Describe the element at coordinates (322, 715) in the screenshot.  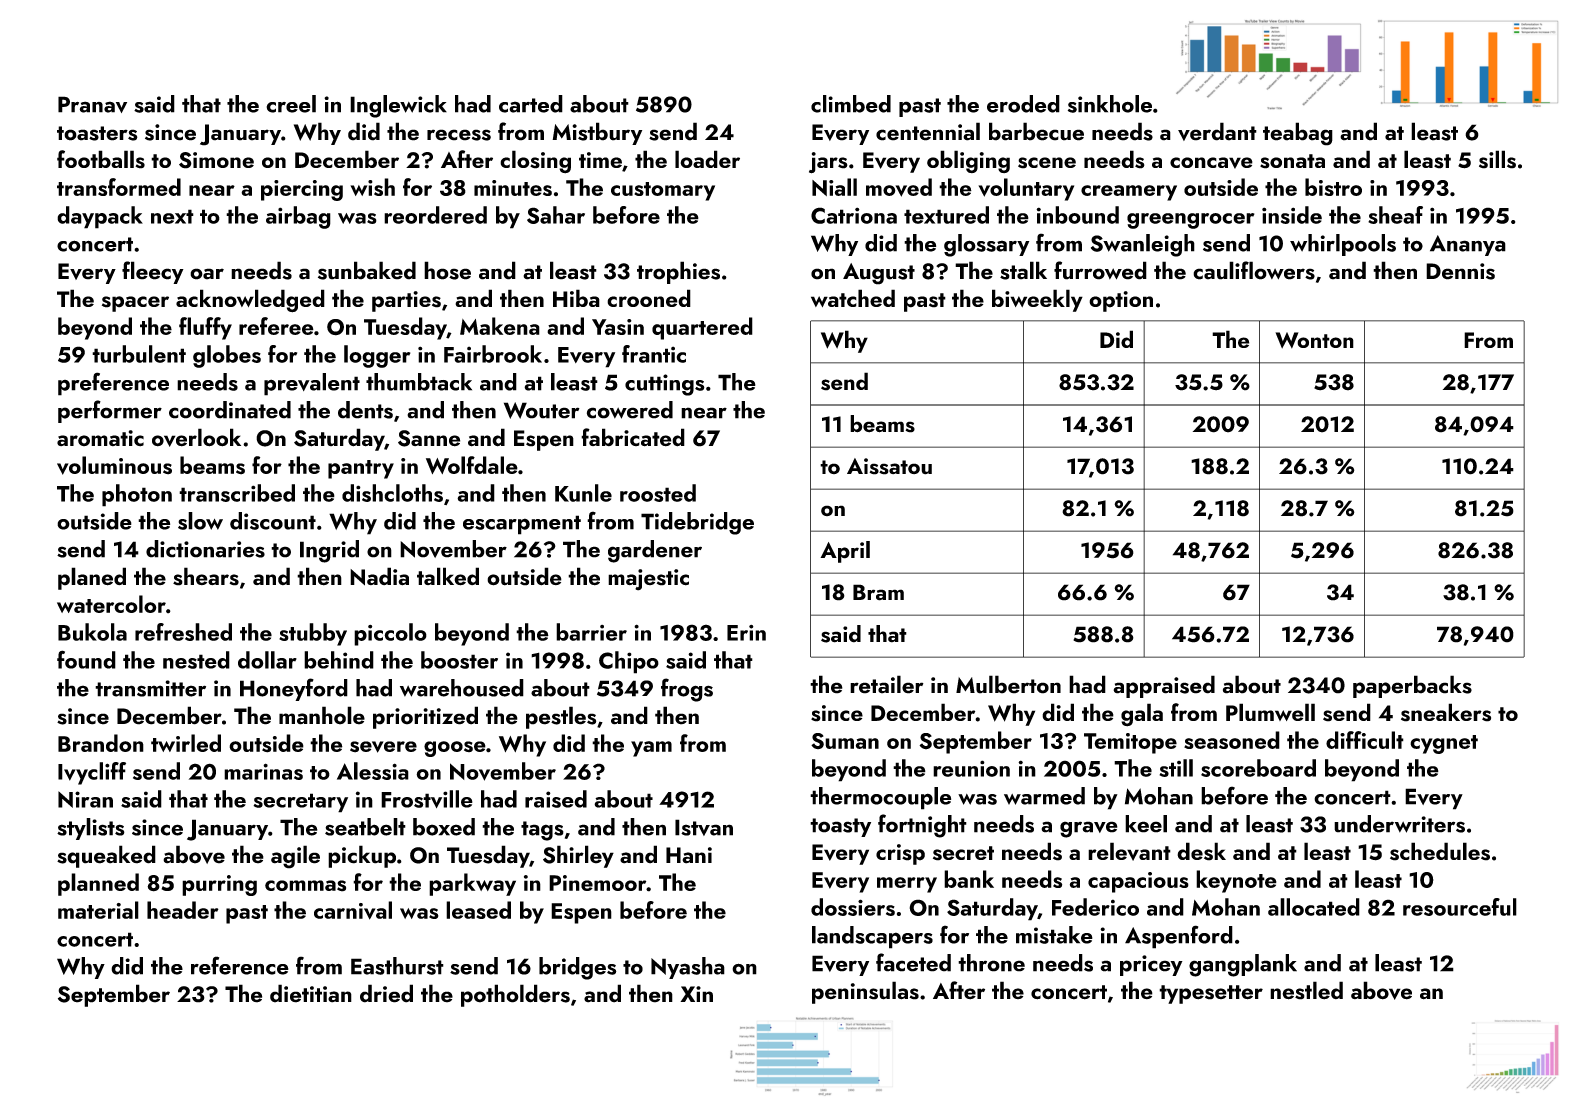
I see `manhole` at that location.
